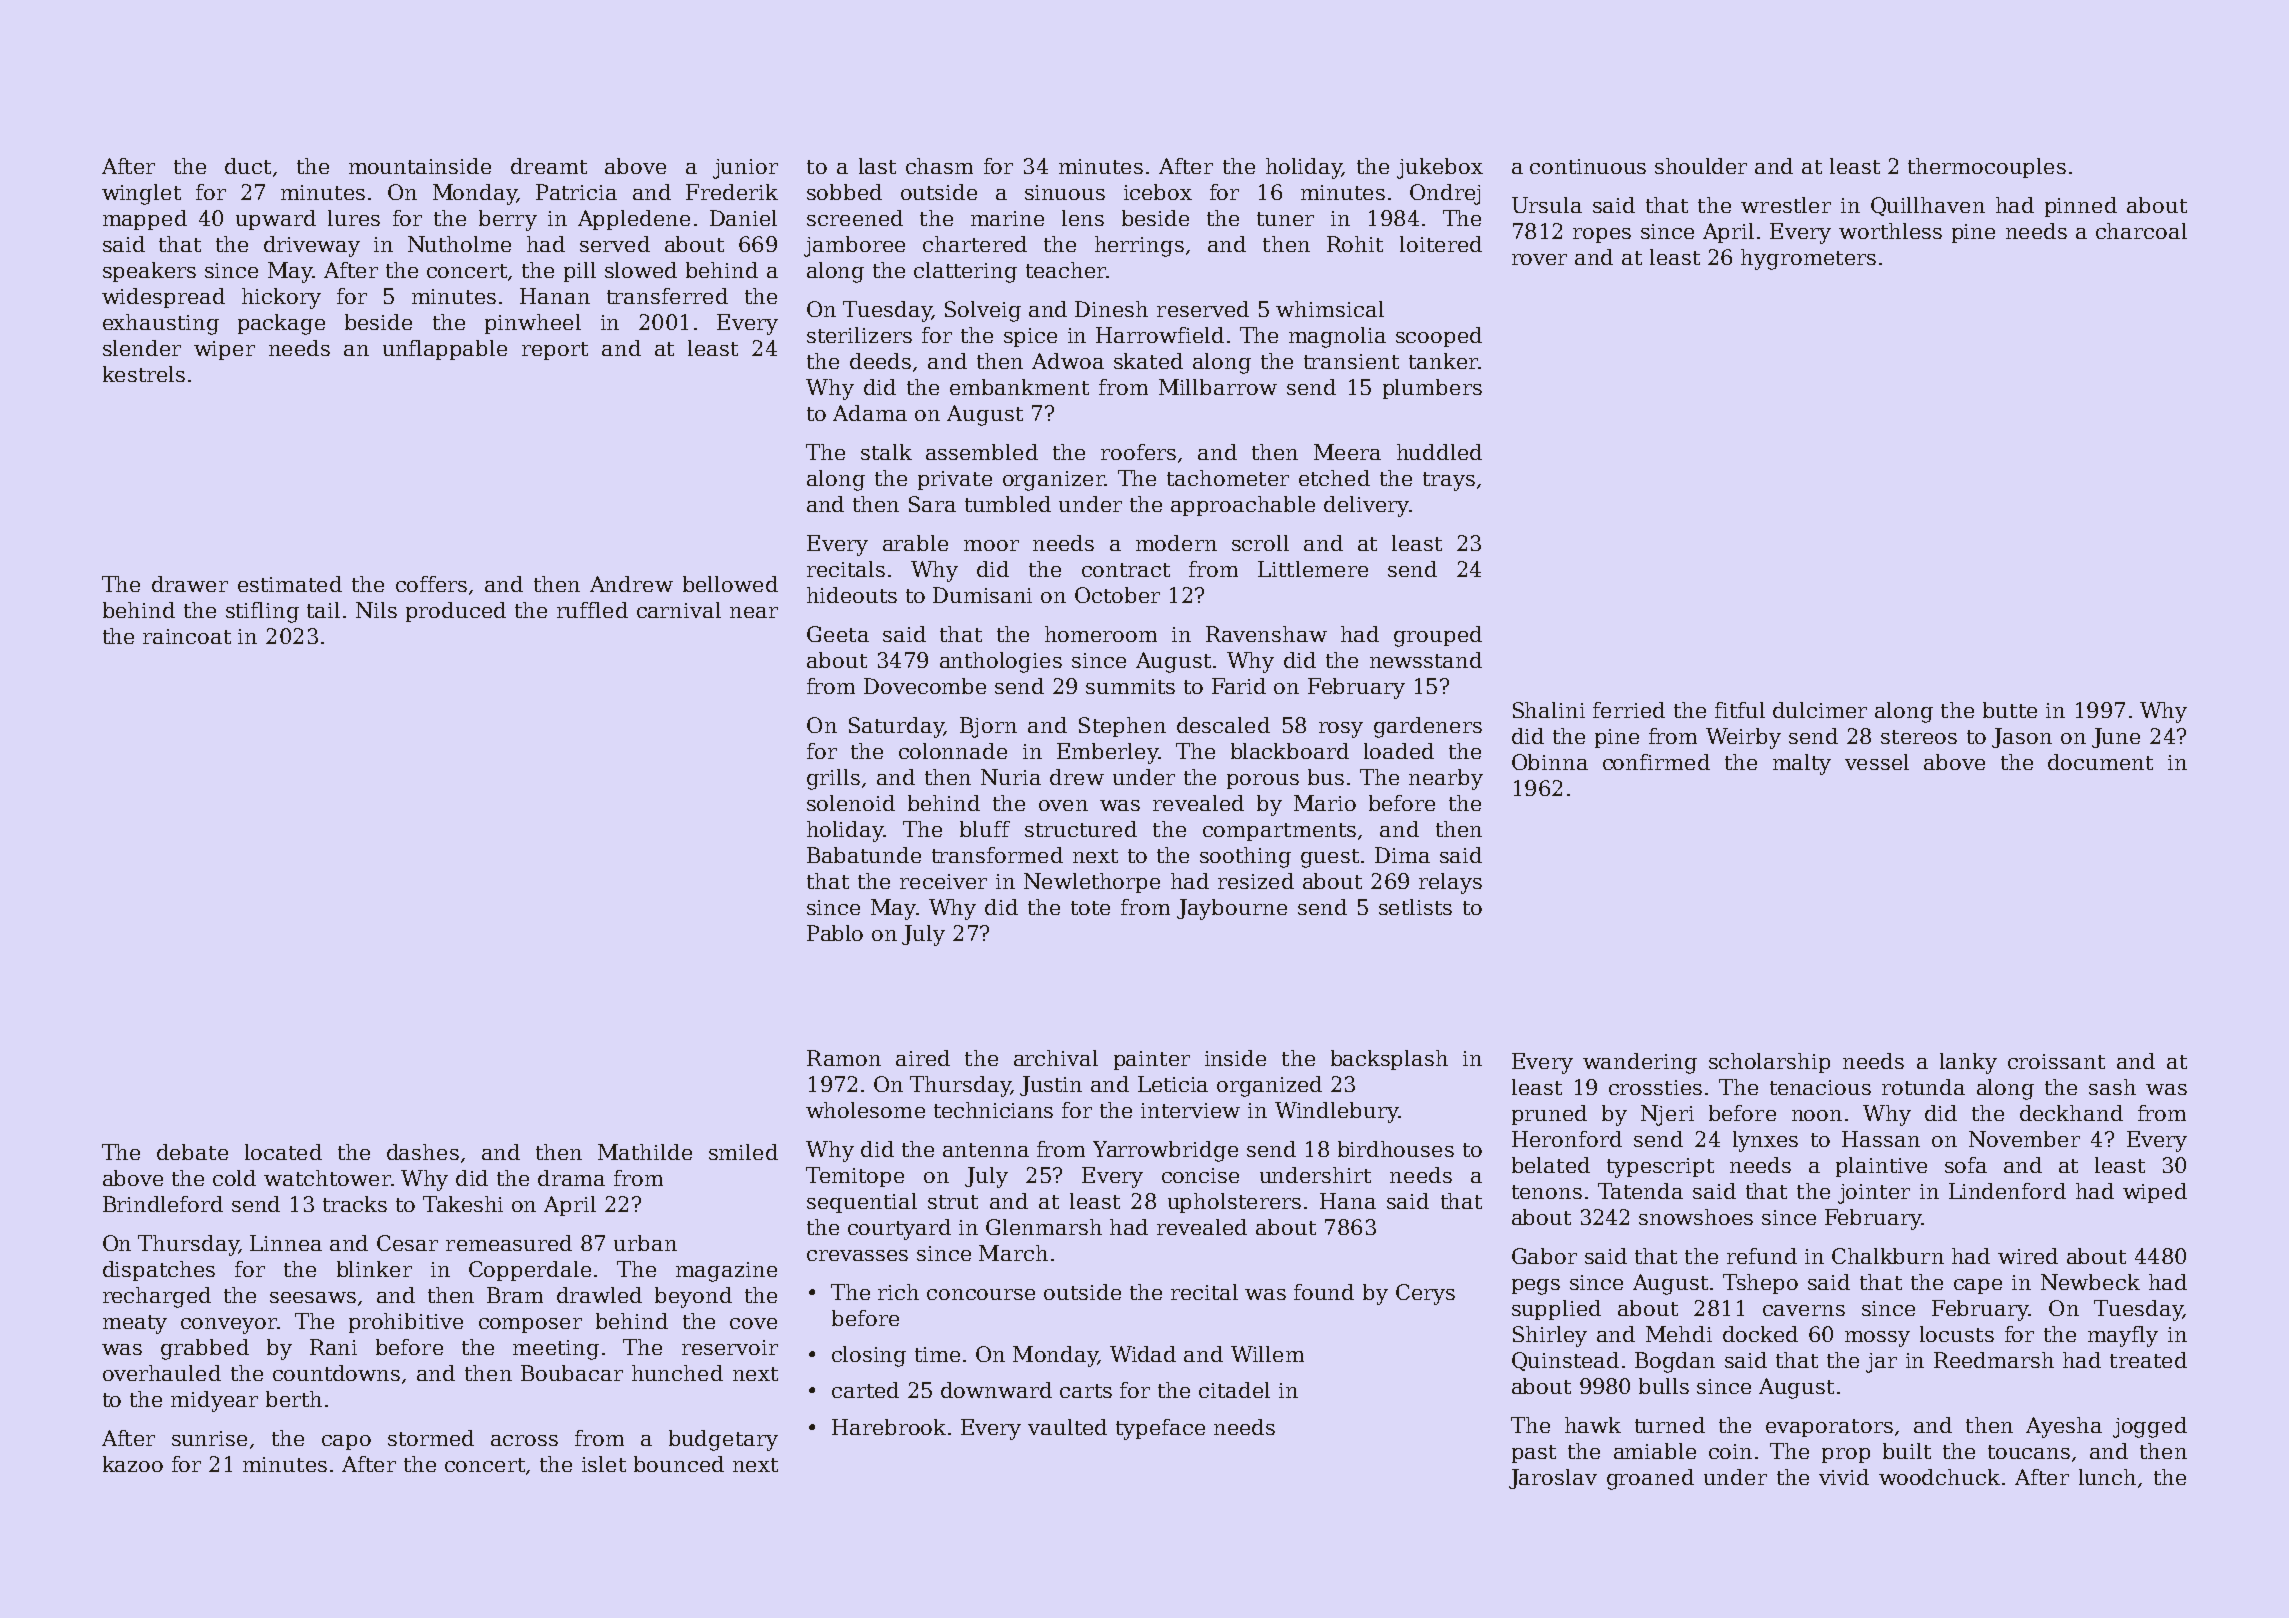 The width and height of the image is (2289, 1618). Describe the element at coordinates (1820, 710) in the image. I see `dulcimer` at that location.
